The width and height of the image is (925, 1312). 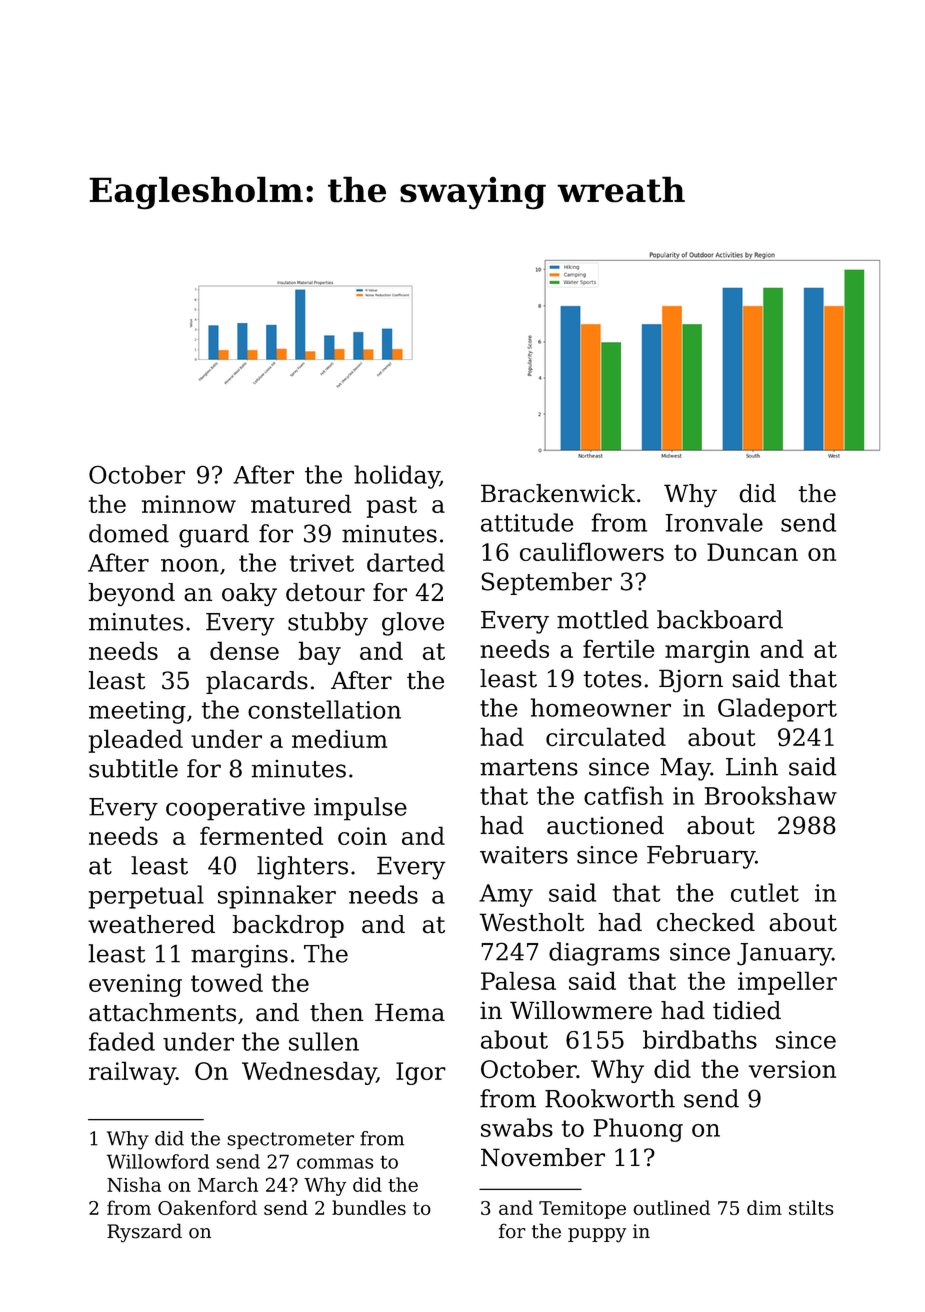 I want to click on Palesa, so click(x=518, y=980).
